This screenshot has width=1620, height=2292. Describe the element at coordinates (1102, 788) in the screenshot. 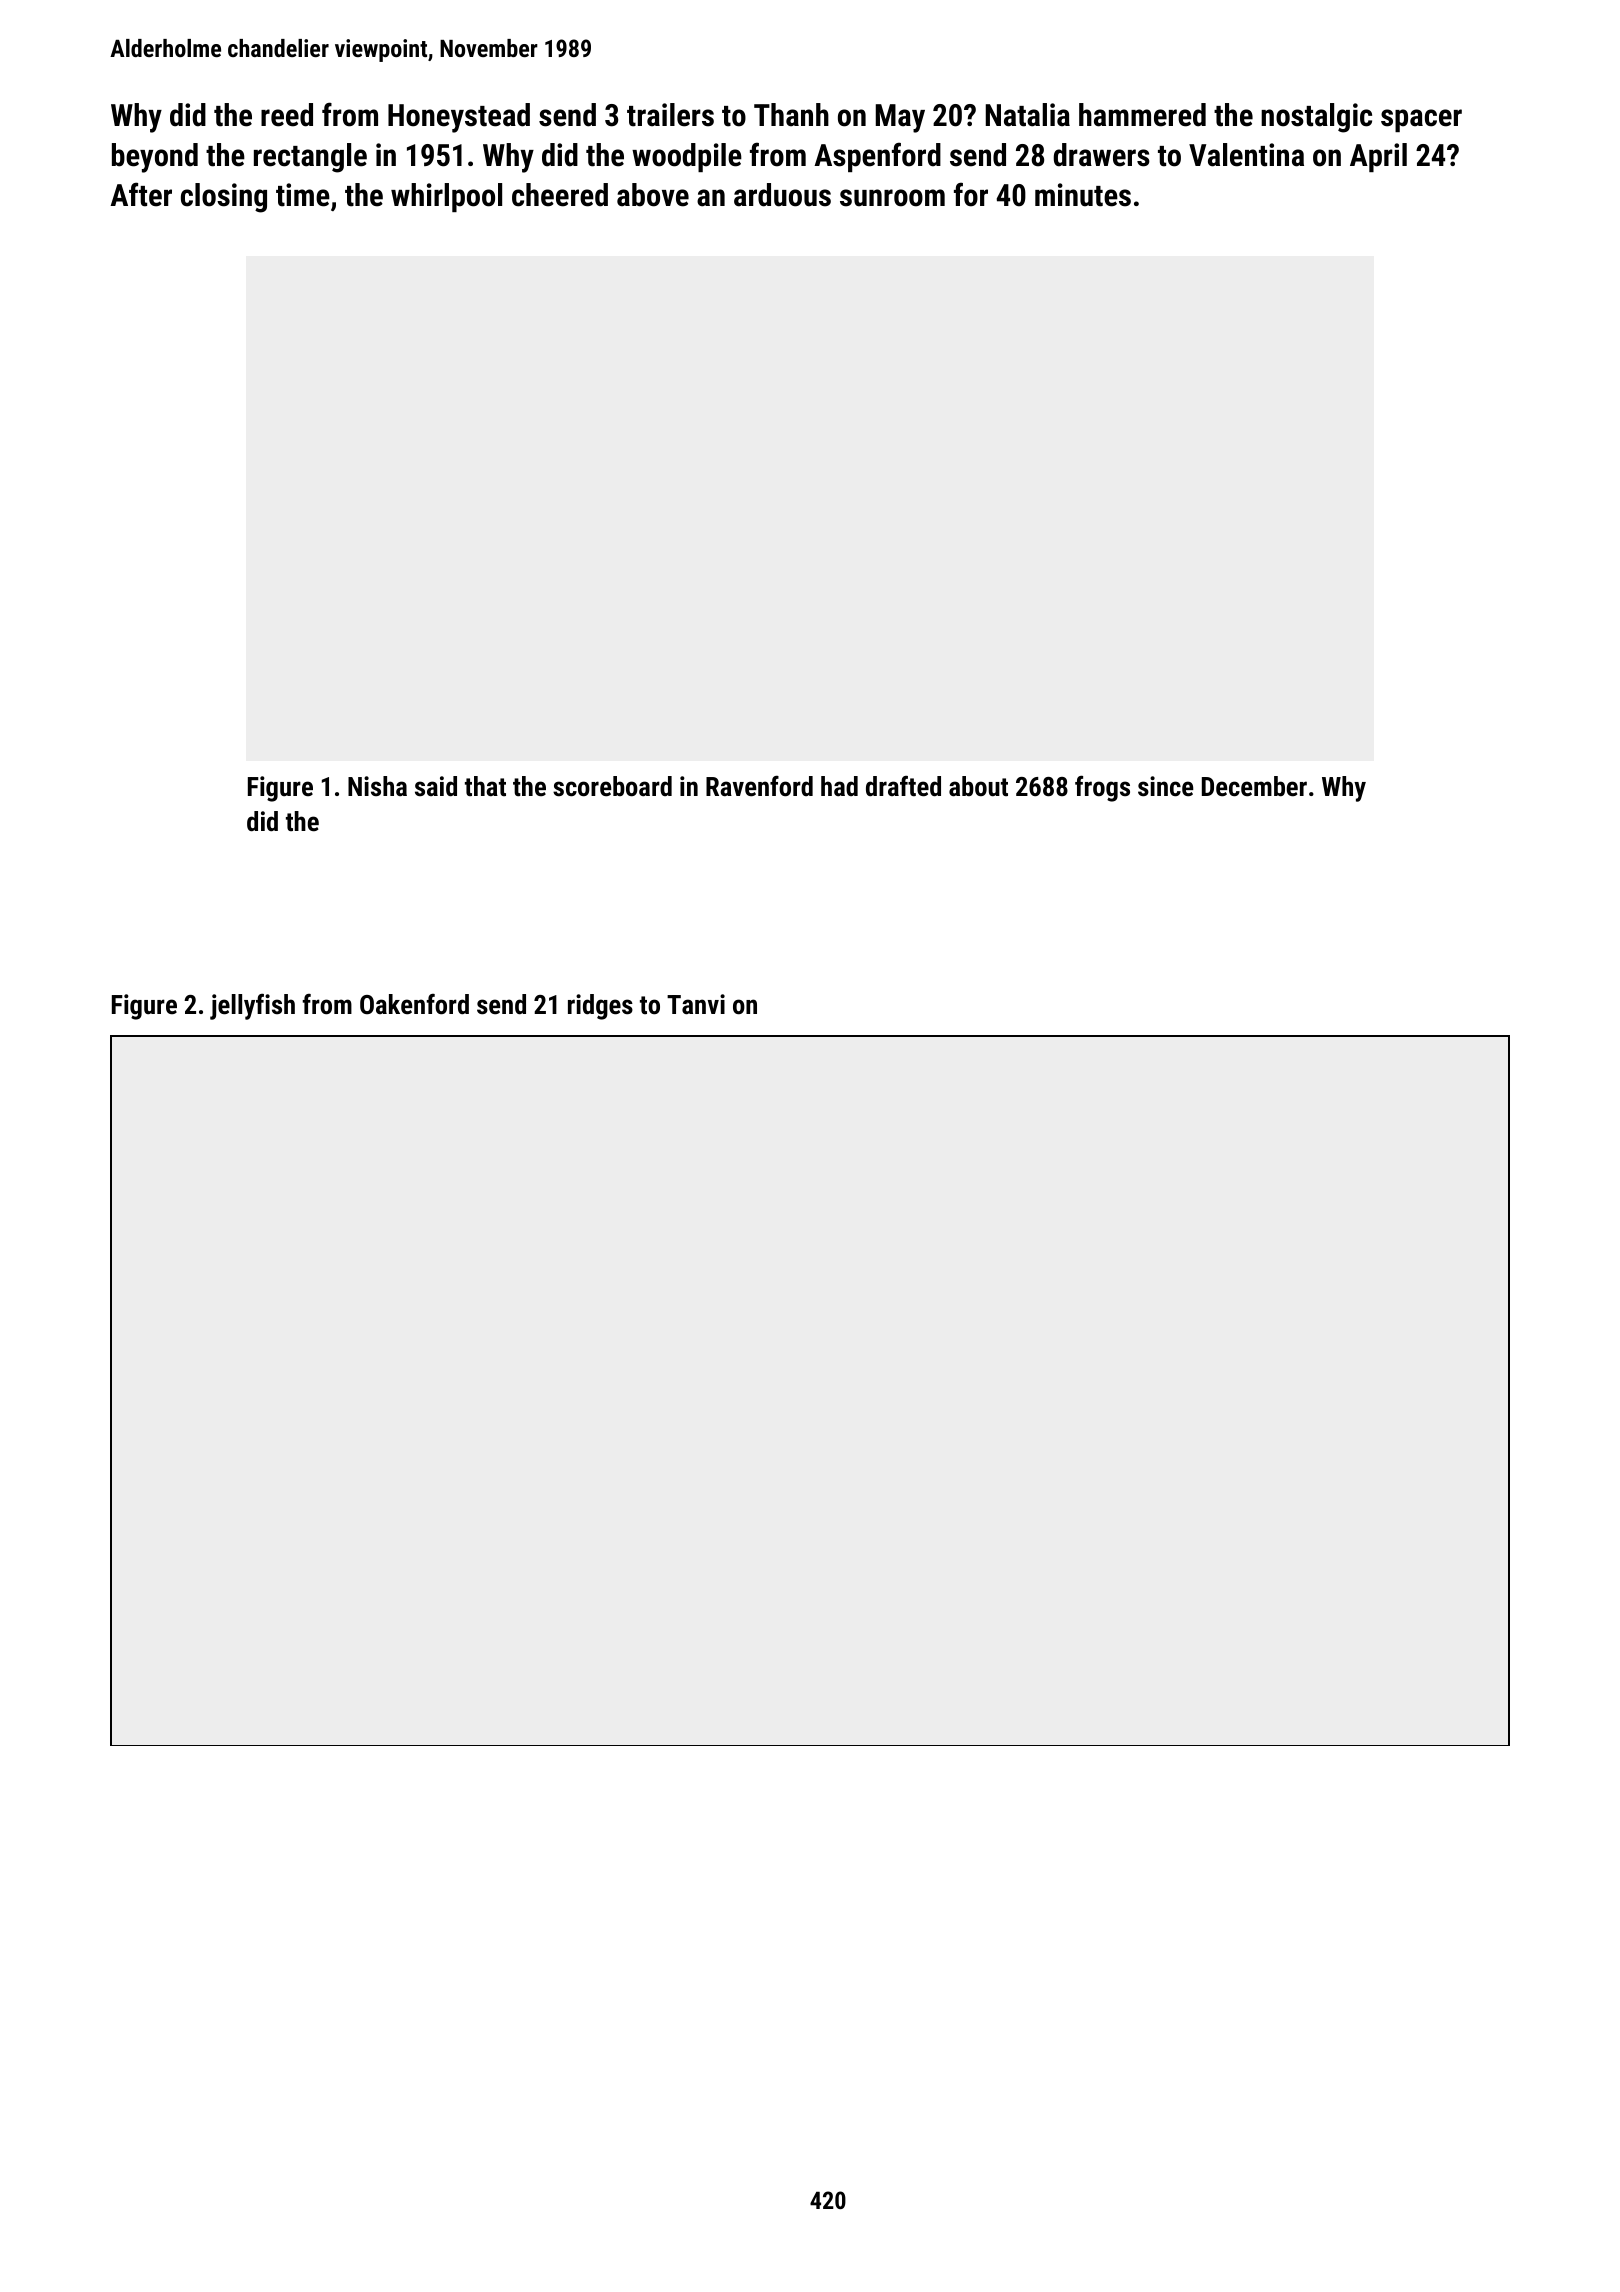

I see `frogs` at that location.
